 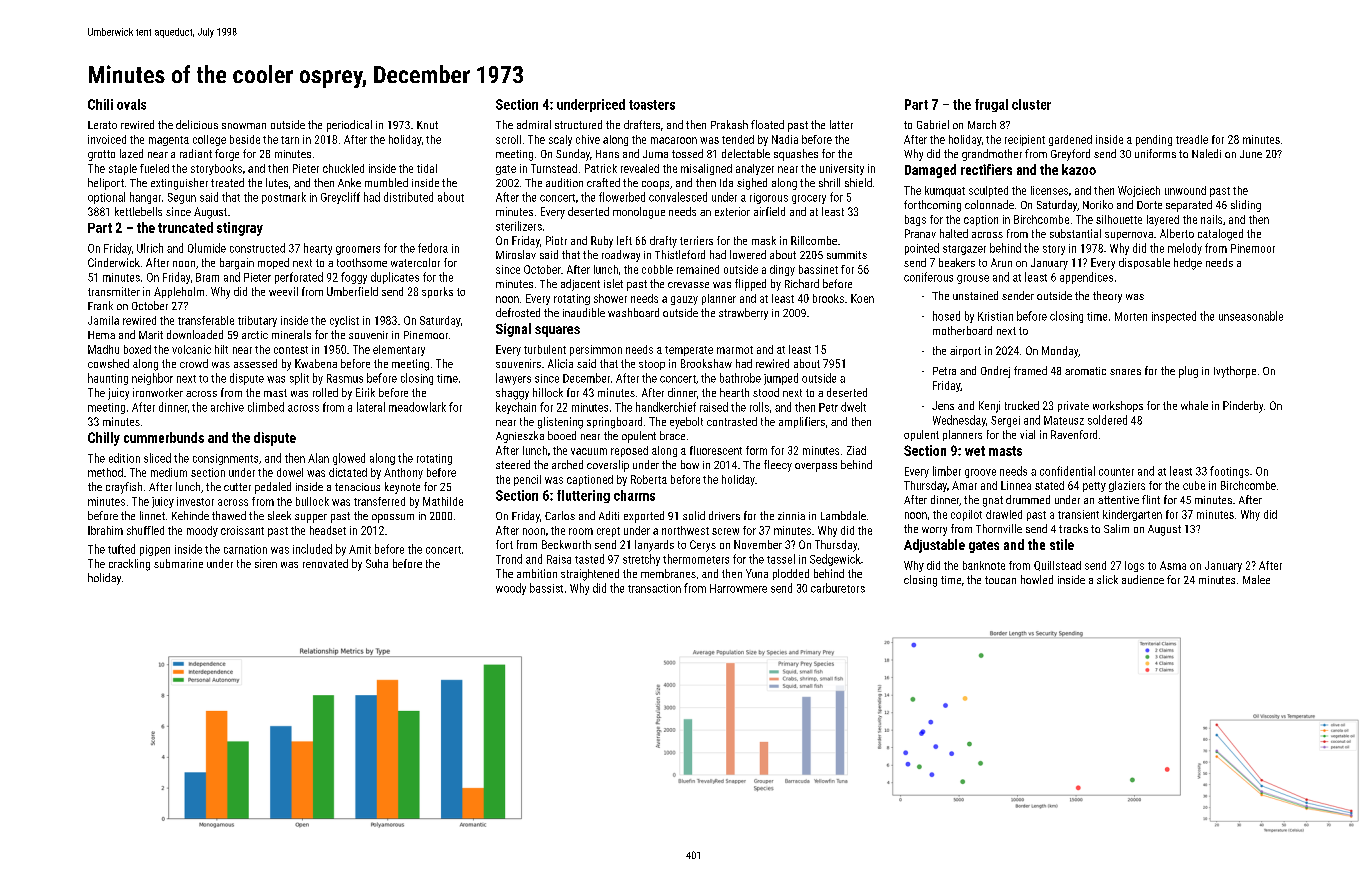 What do you see at coordinates (178, 563) in the document?
I see `submarine` at bounding box center [178, 563].
